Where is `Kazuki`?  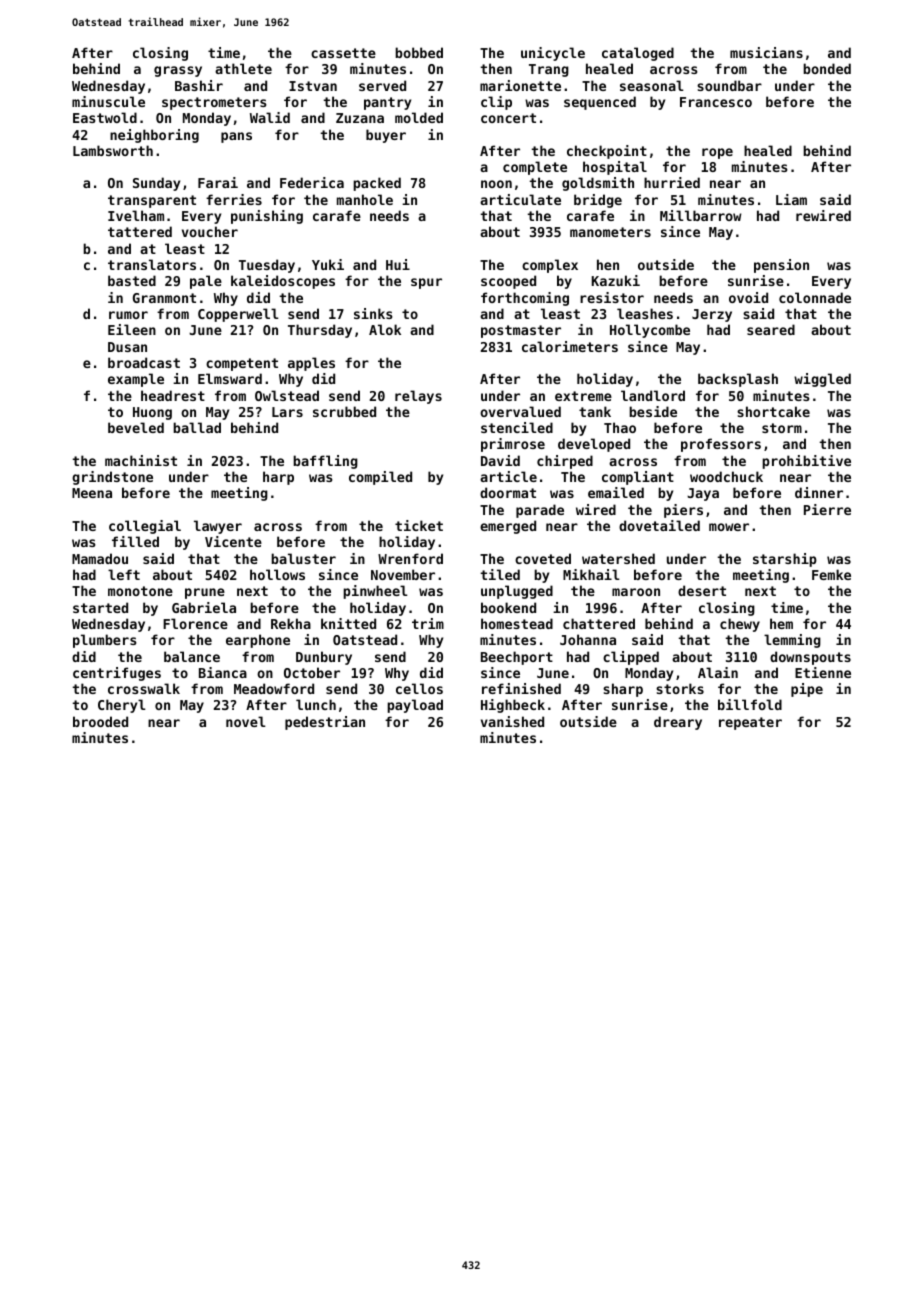
Kazuki is located at coordinates (616, 280).
